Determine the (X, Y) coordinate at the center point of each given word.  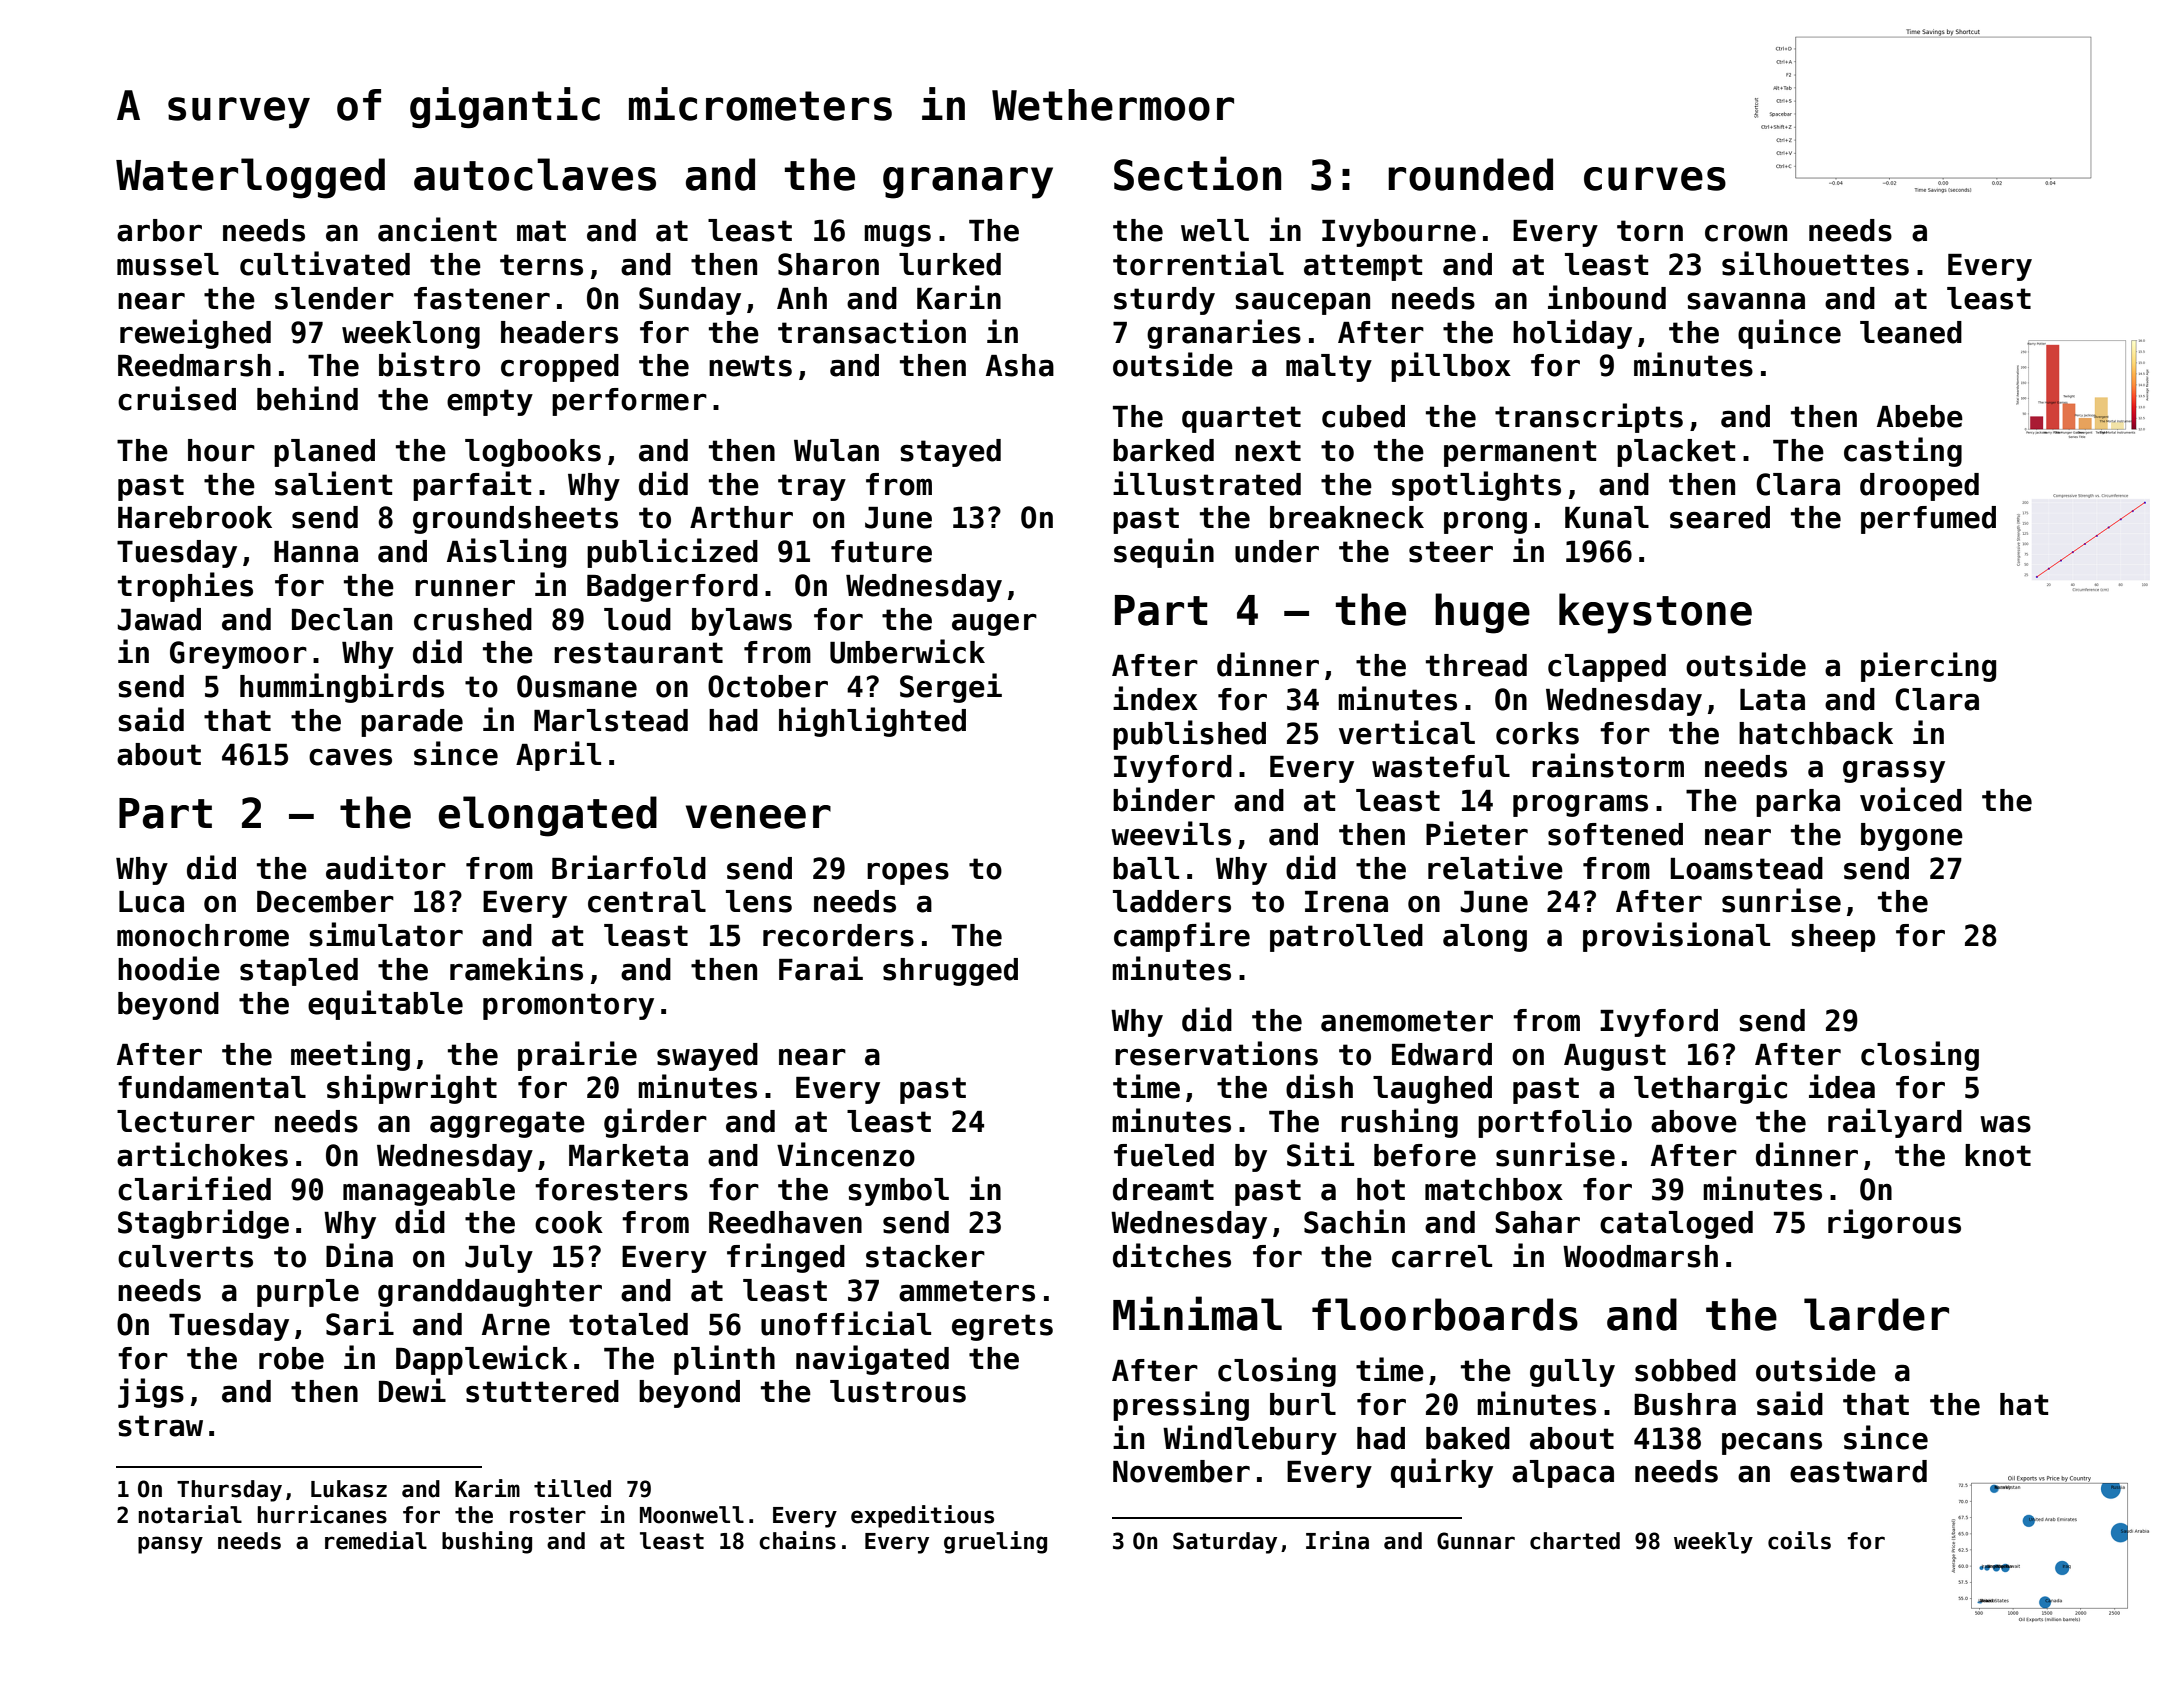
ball (1146, 868)
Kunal (1607, 517)
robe (291, 1358)
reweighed (195, 334)
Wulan (836, 450)
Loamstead (1746, 868)
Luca (151, 902)
